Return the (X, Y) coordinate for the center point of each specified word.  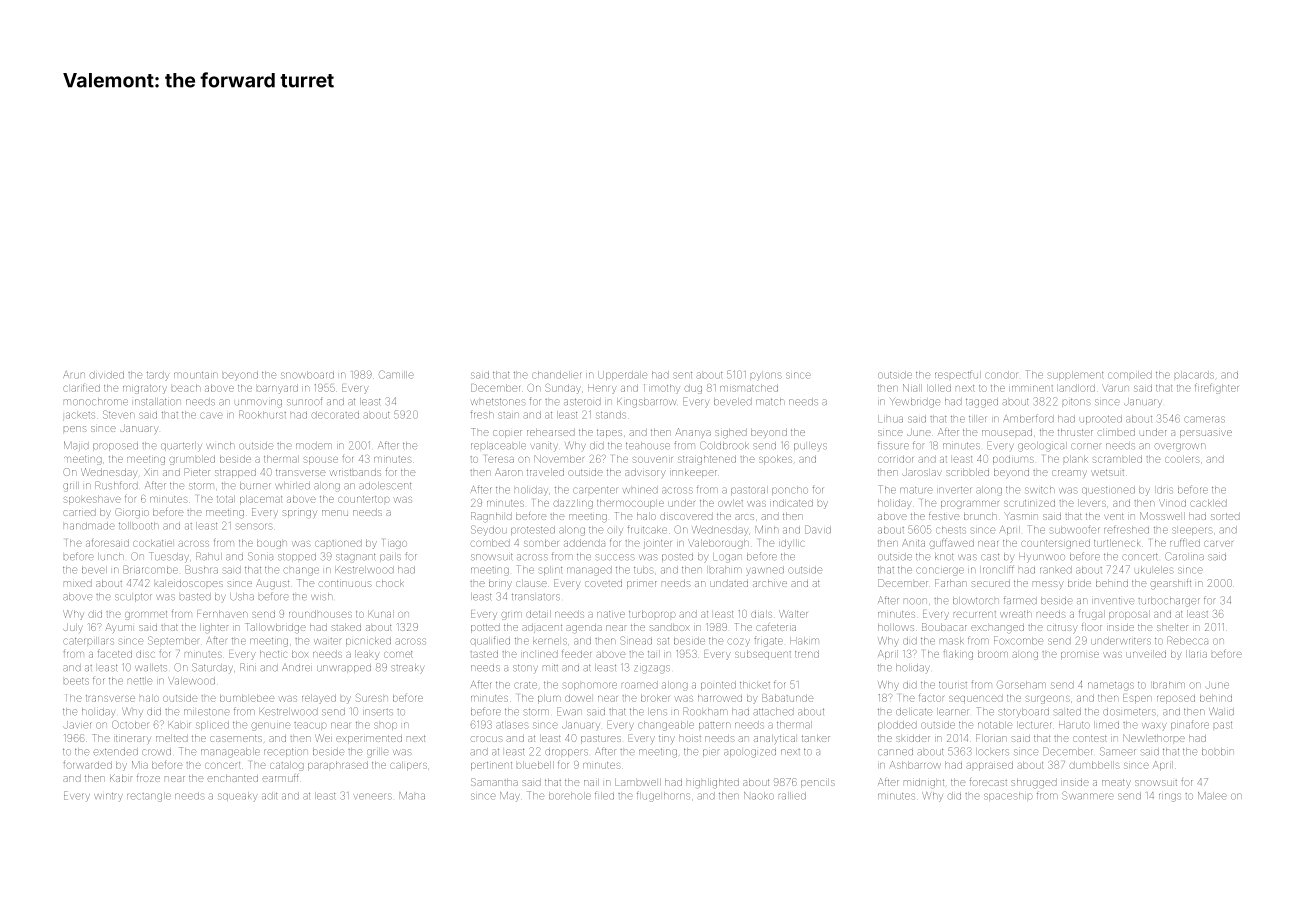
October (130, 725)
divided (106, 374)
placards (1194, 375)
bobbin (1218, 751)
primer (642, 585)
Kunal (381, 614)
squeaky (237, 797)
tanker (816, 738)
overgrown (1179, 447)
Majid (76, 446)
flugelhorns (663, 796)
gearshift (1170, 584)
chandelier (557, 375)
